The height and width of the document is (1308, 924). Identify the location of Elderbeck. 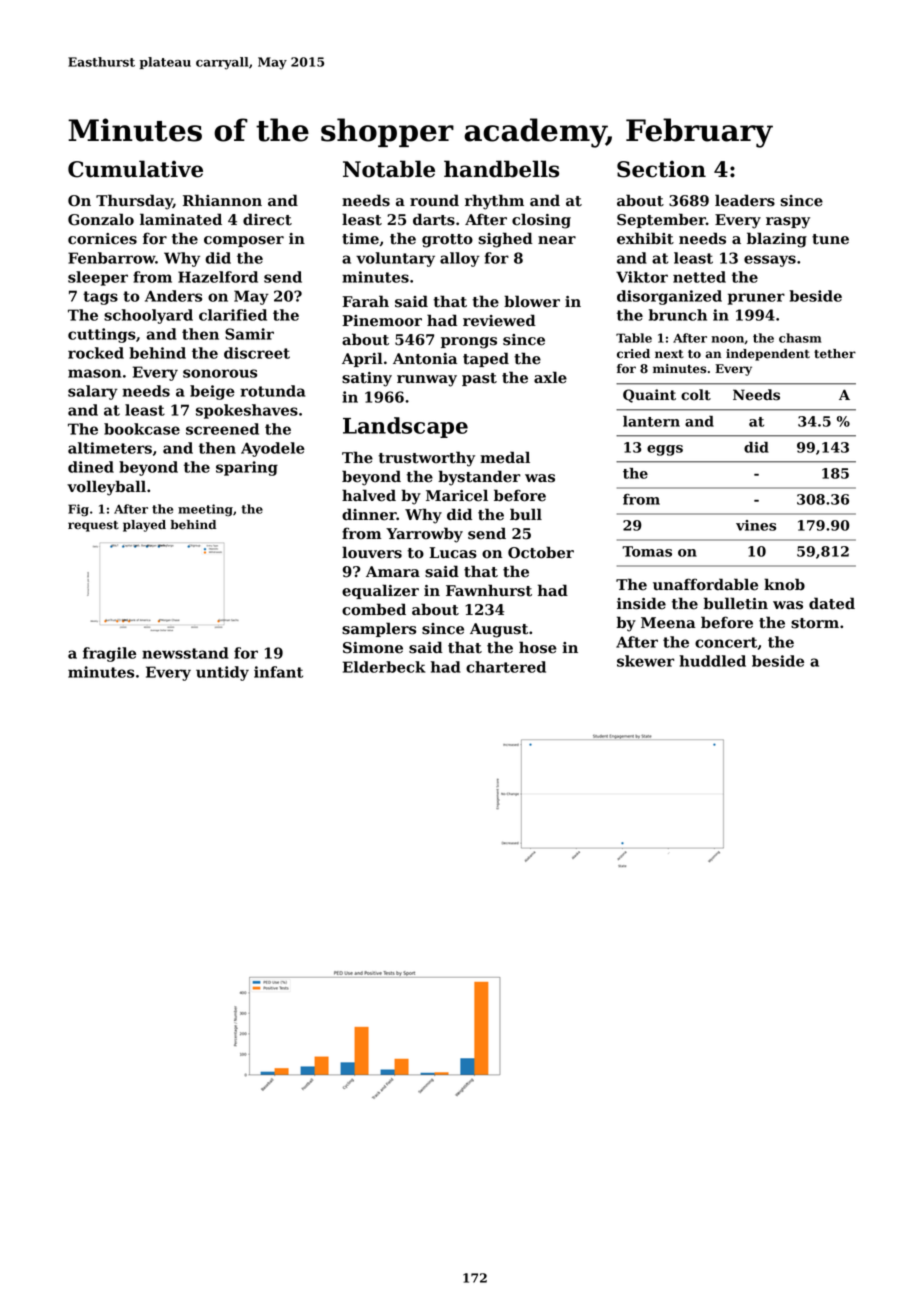
(384, 667).
